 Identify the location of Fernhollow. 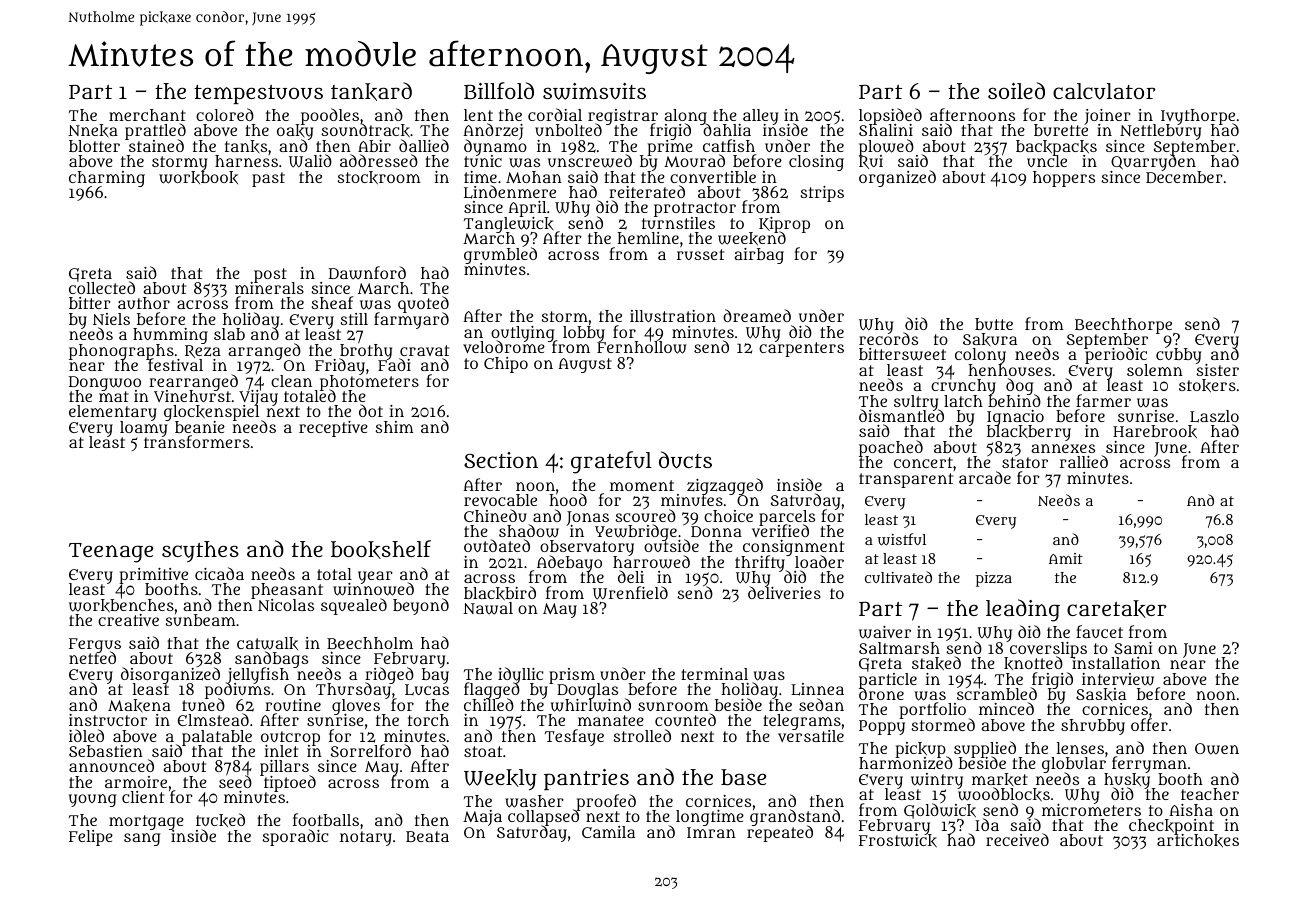
(642, 348).
